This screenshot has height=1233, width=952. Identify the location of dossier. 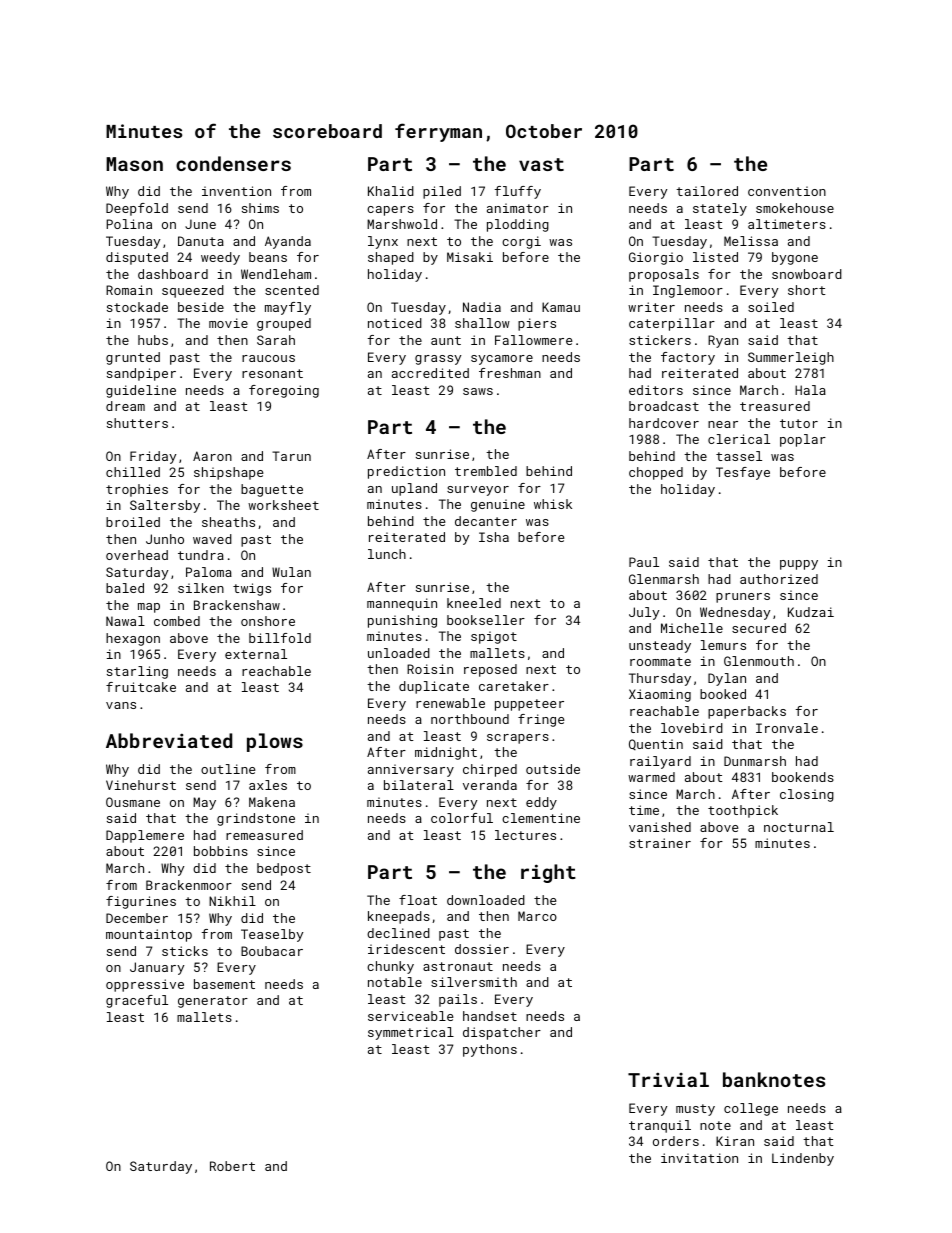
(482, 949).
